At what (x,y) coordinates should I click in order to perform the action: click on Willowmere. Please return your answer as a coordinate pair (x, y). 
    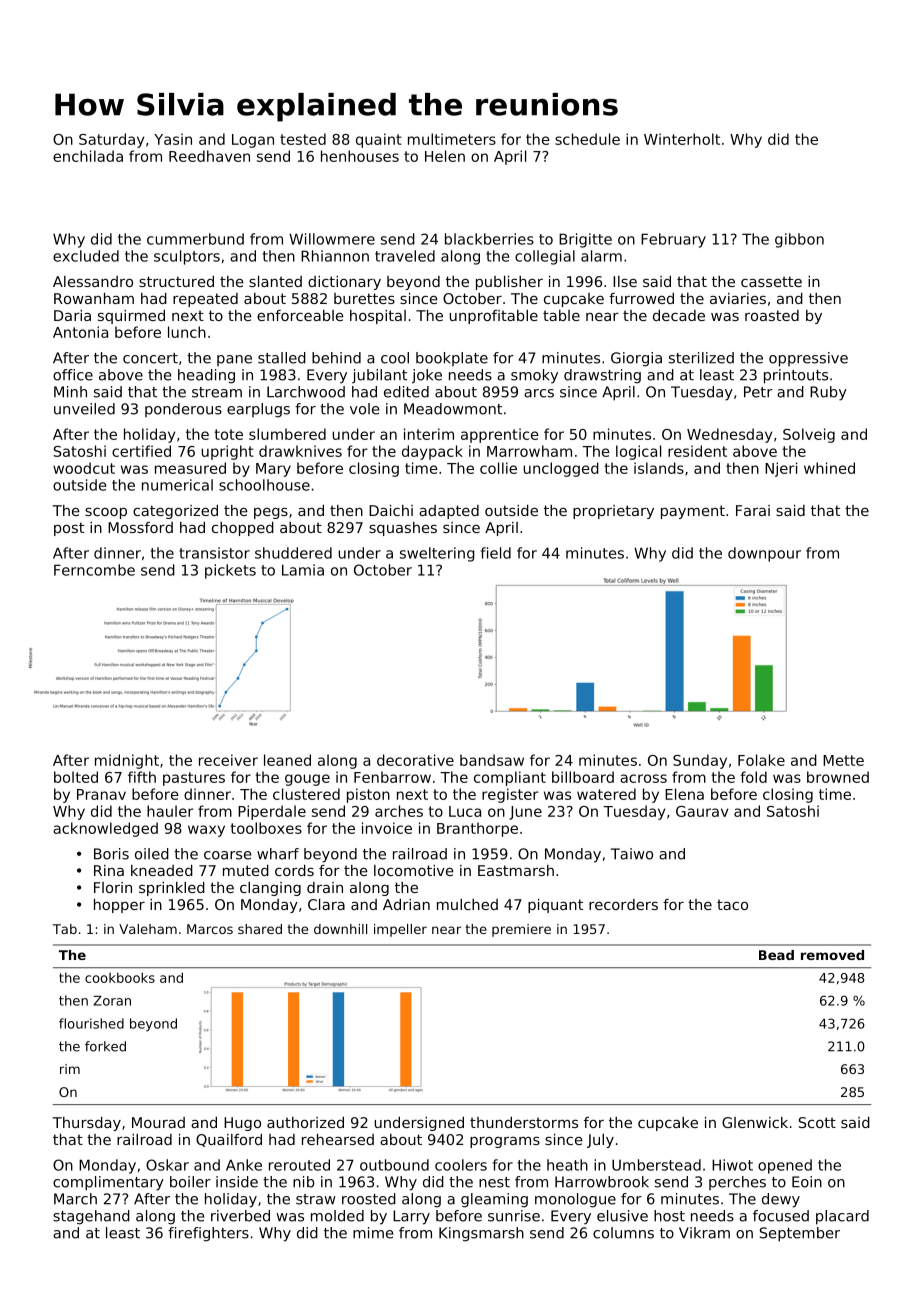
    Looking at the image, I should click on (332, 239).
